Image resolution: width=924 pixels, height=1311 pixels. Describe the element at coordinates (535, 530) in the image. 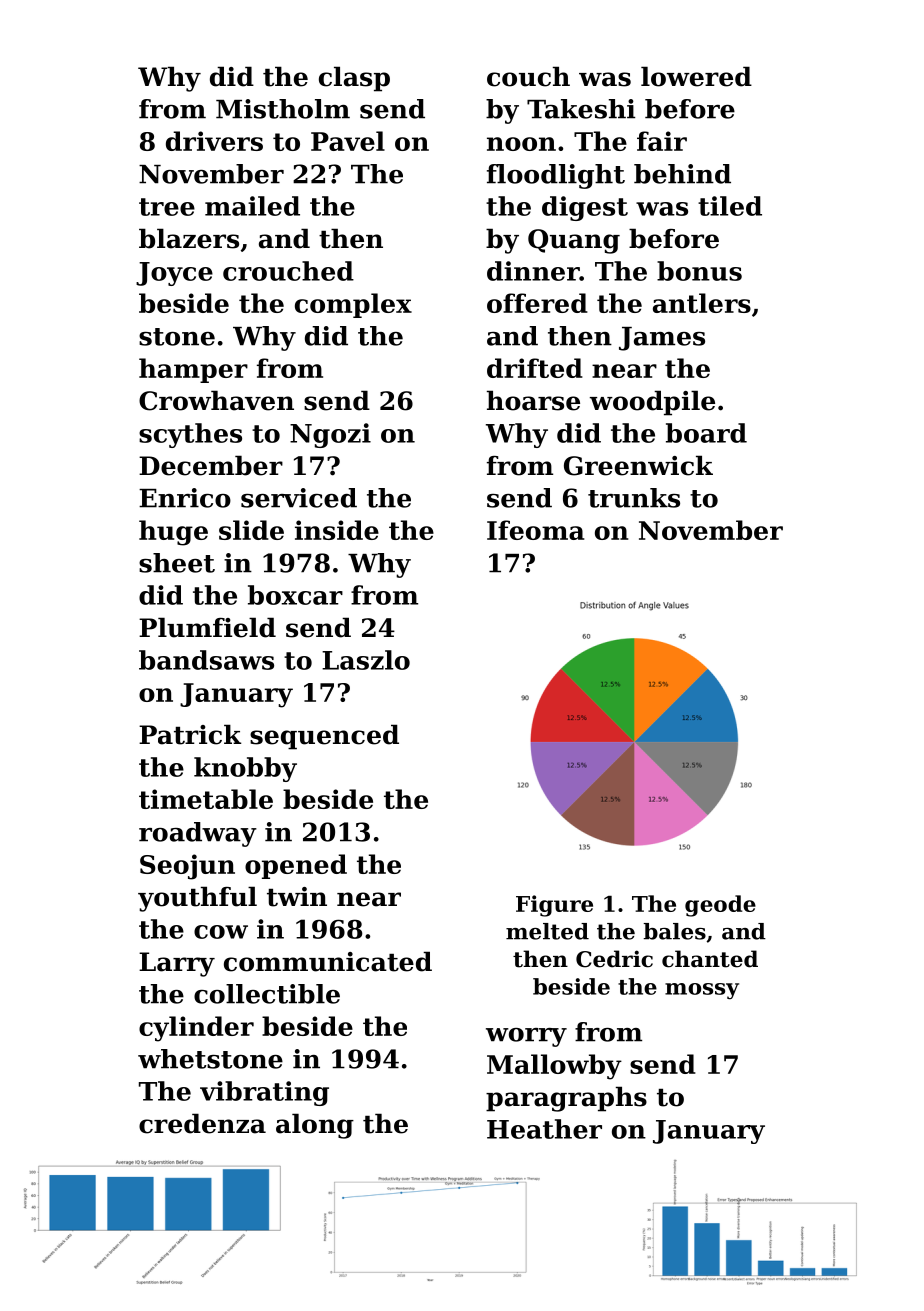

I see `Ifeoma` at that location.
